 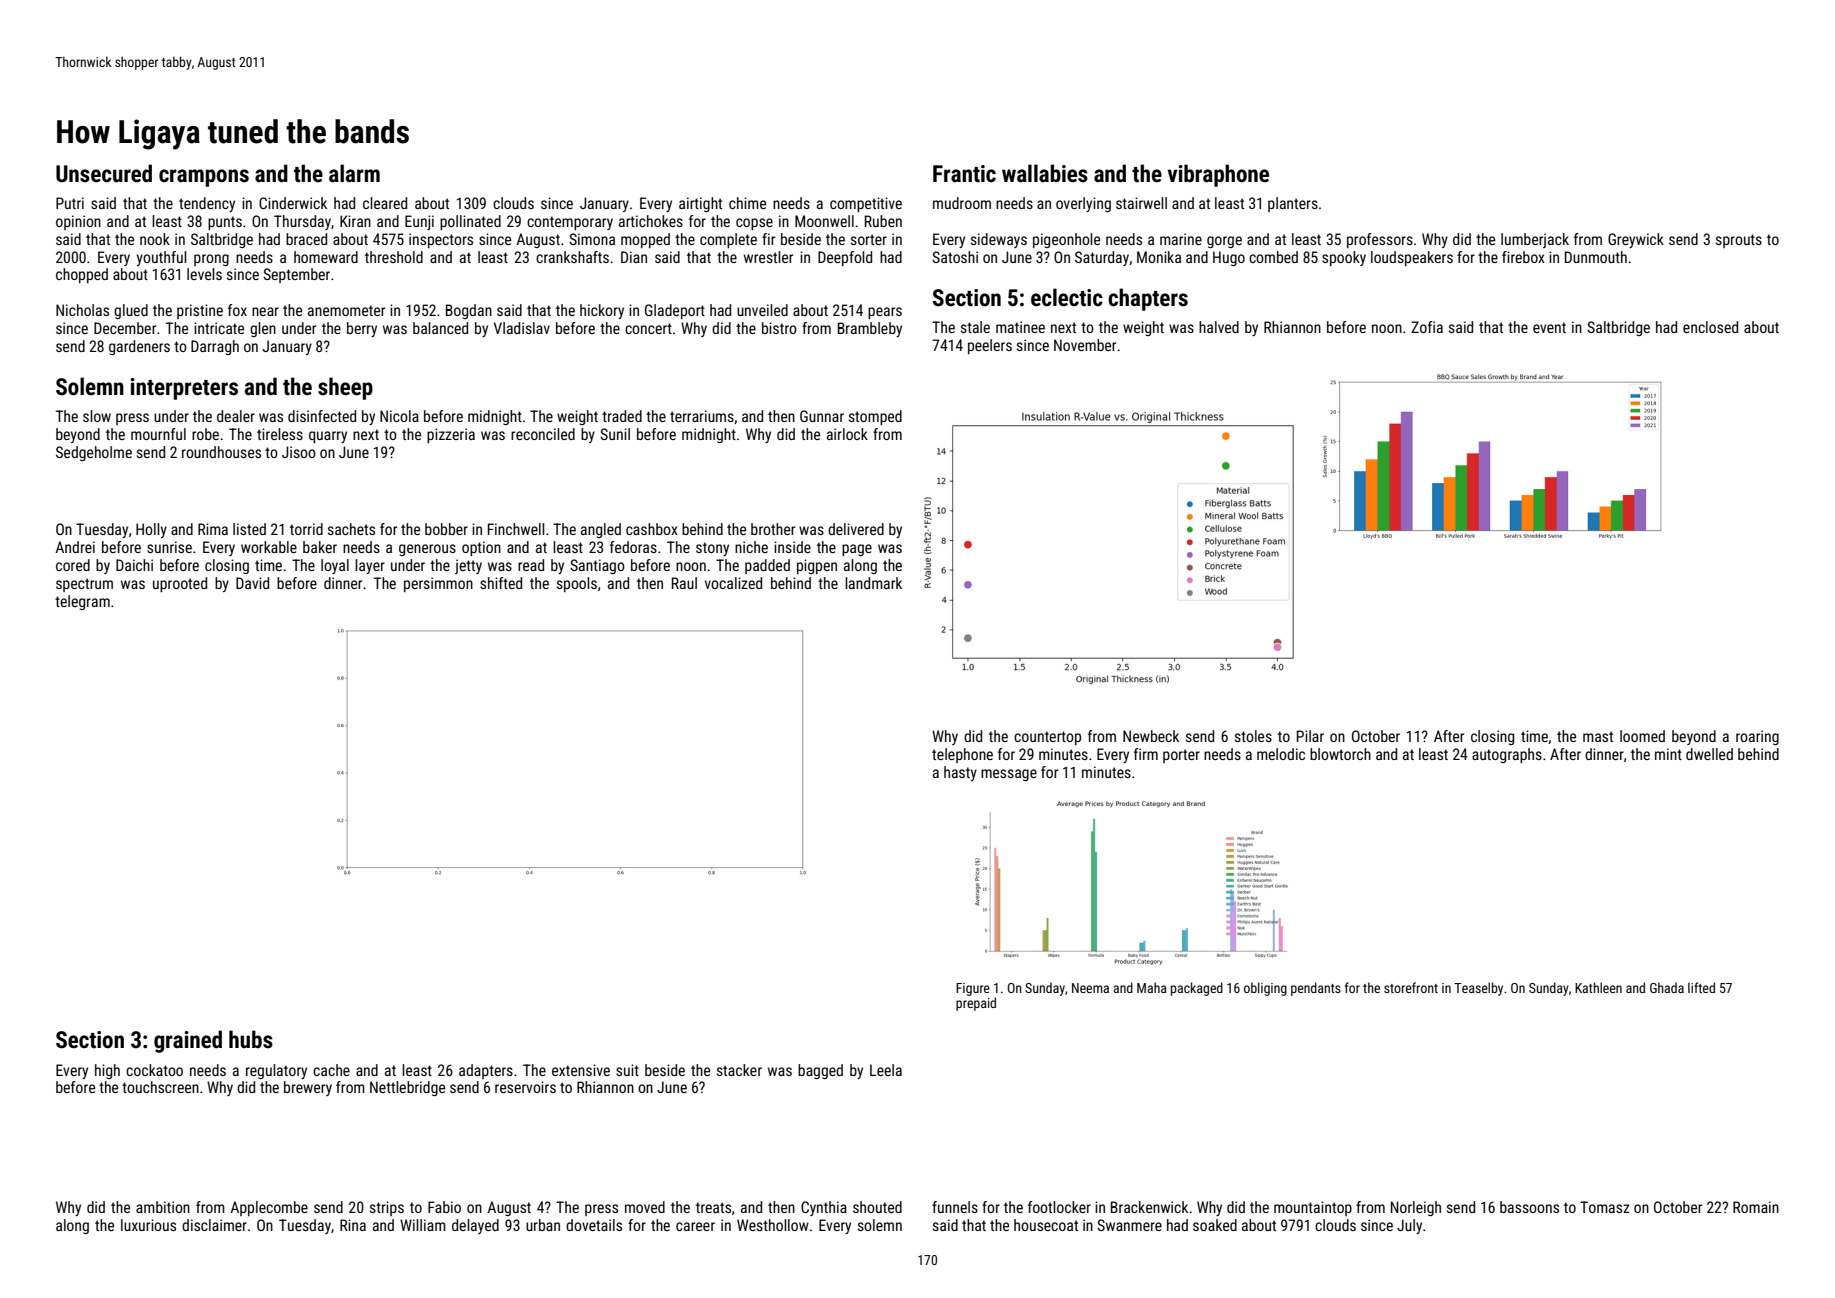 I want to click on sprouts, so click(x=1739, y=241).
